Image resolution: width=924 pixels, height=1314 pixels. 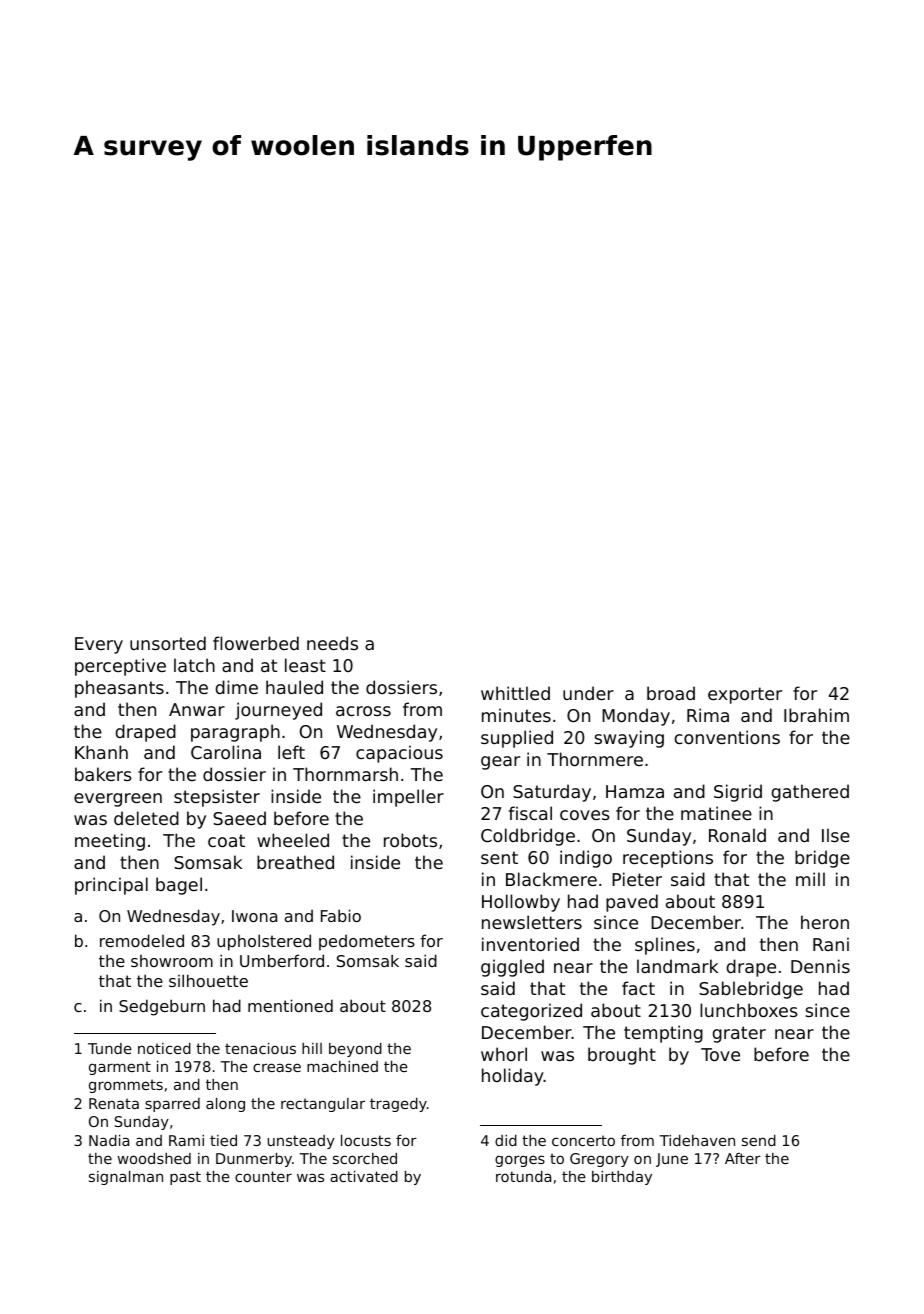 I want to click on activated, so click(x=364, y=1176).
